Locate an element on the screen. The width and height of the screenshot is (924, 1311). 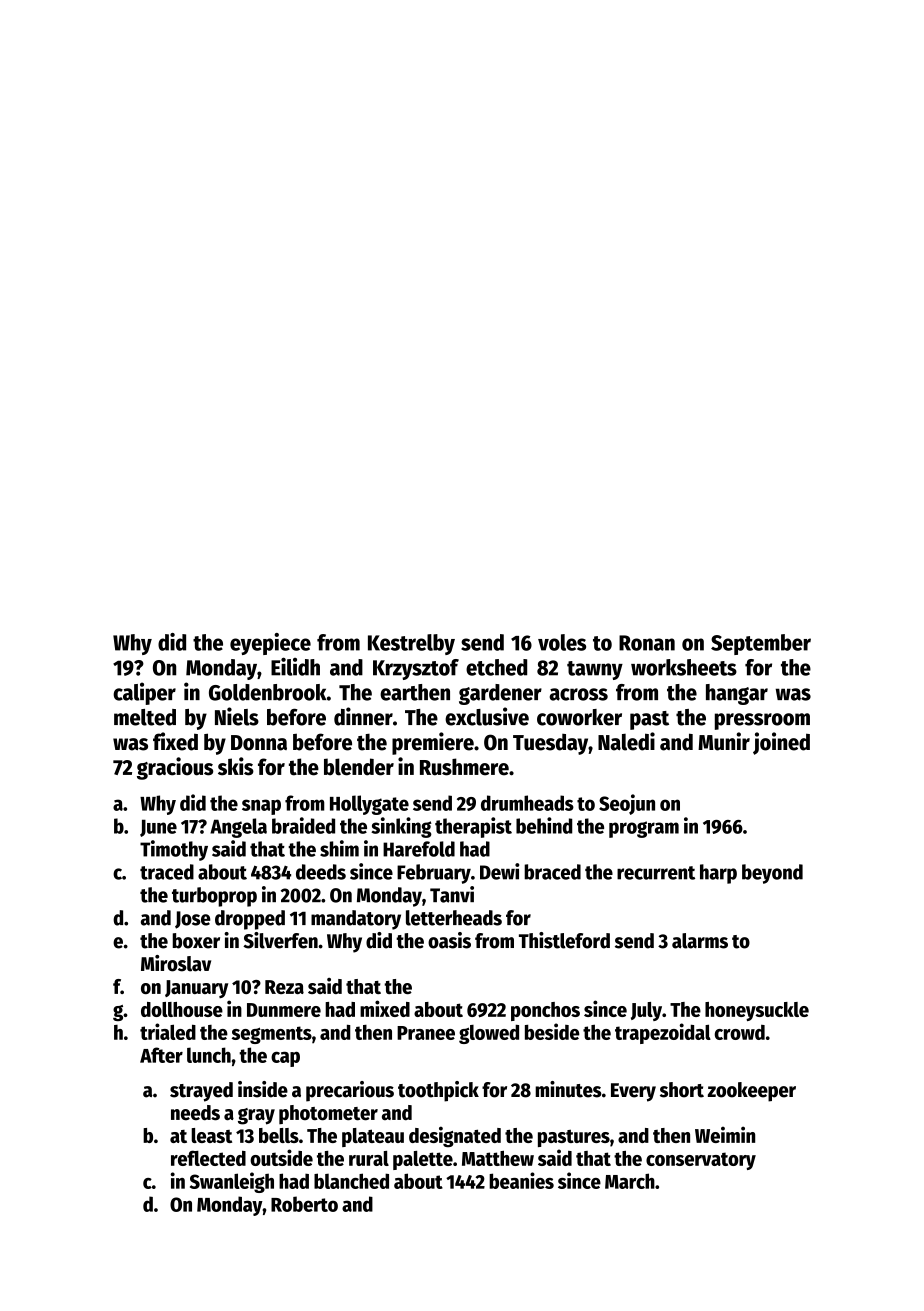
caliper is located at coordinates (144, 693).
